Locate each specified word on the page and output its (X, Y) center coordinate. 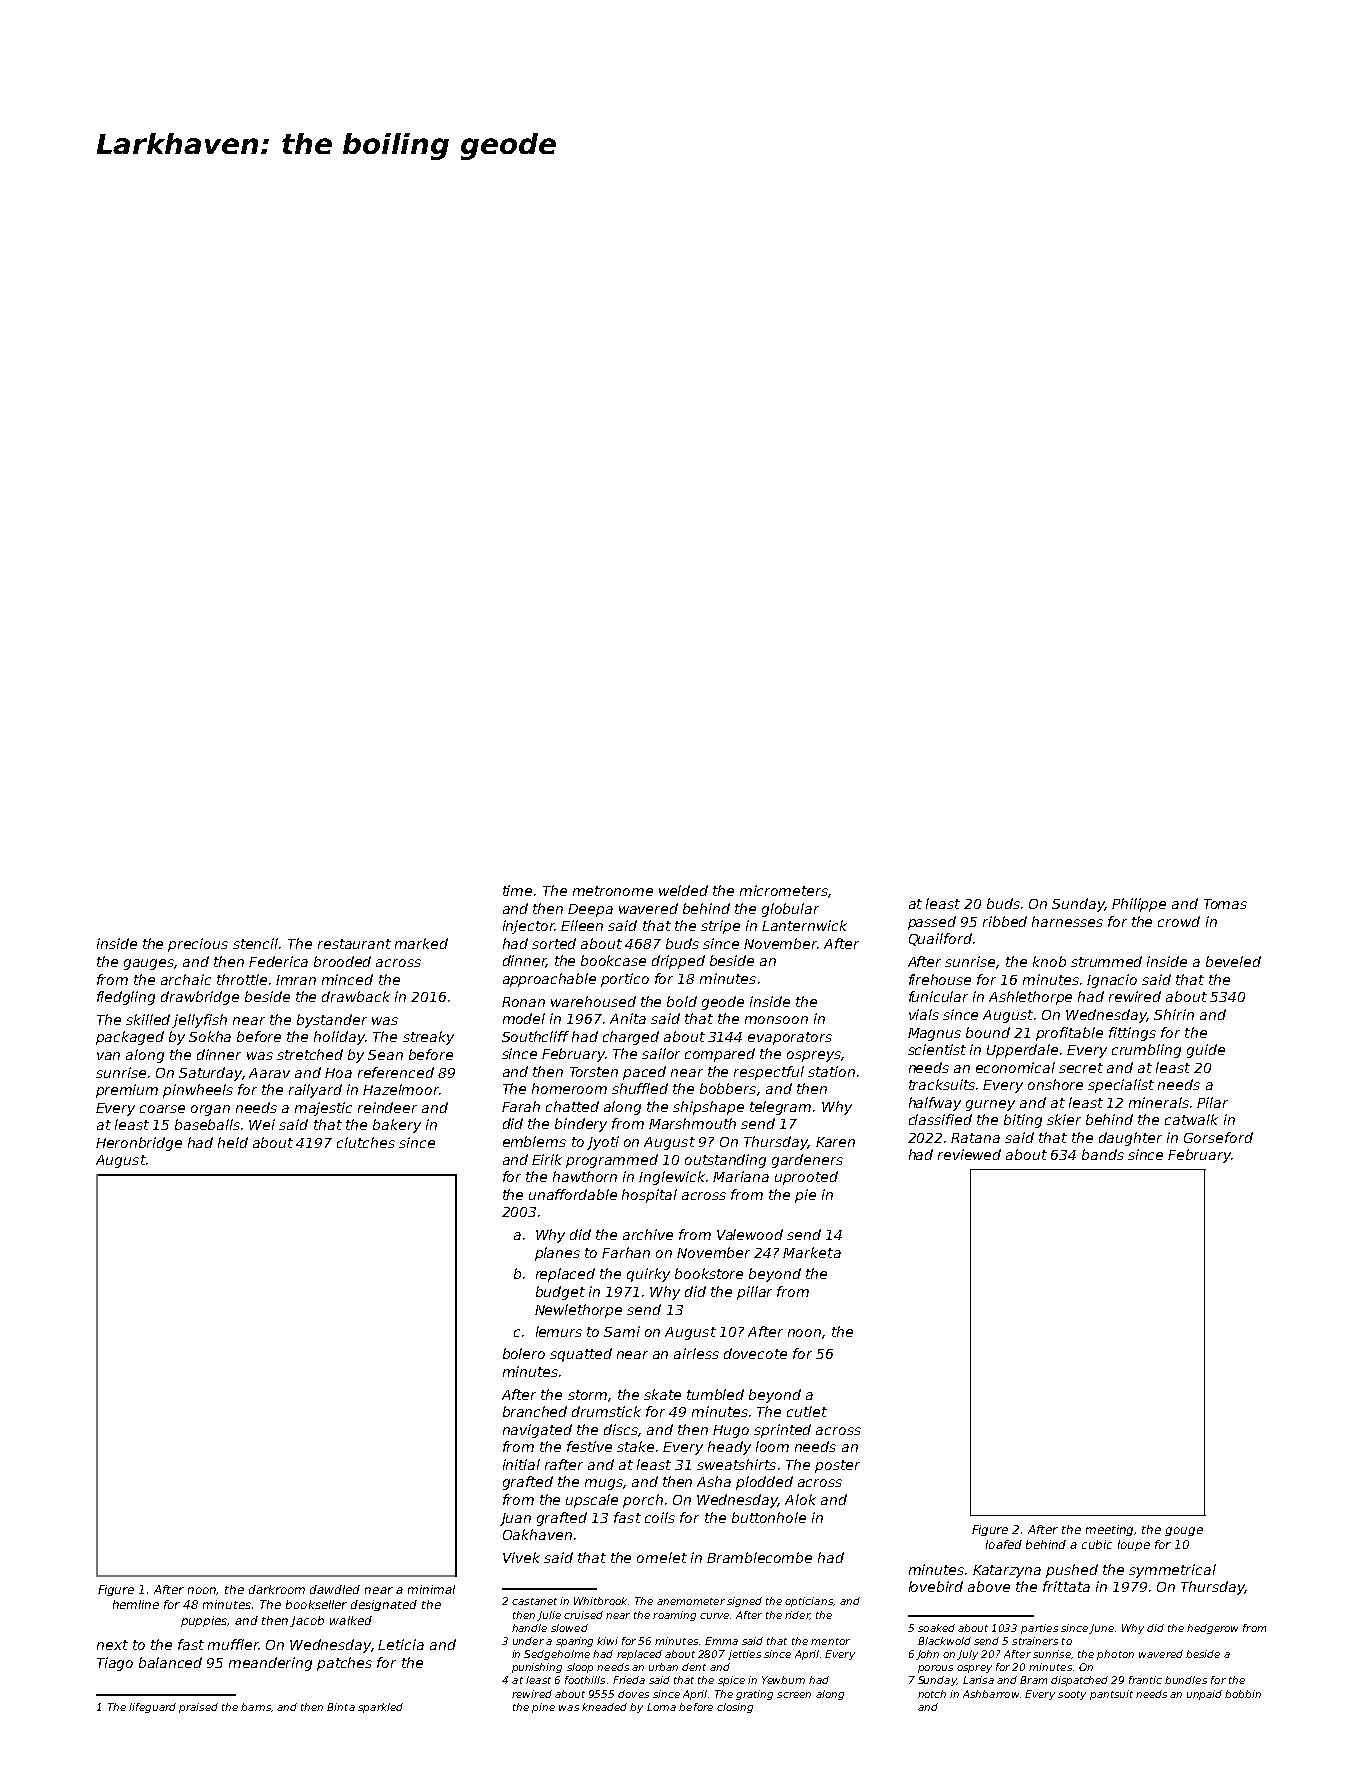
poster (837, 1466)
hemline (136, 1604)
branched (535, 1411)
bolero (524, 1353)
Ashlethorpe (1030, 998)
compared (720, 1055)
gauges (149, 964)
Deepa (590, 910)
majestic (323, 1109)
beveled (1233, 961)
